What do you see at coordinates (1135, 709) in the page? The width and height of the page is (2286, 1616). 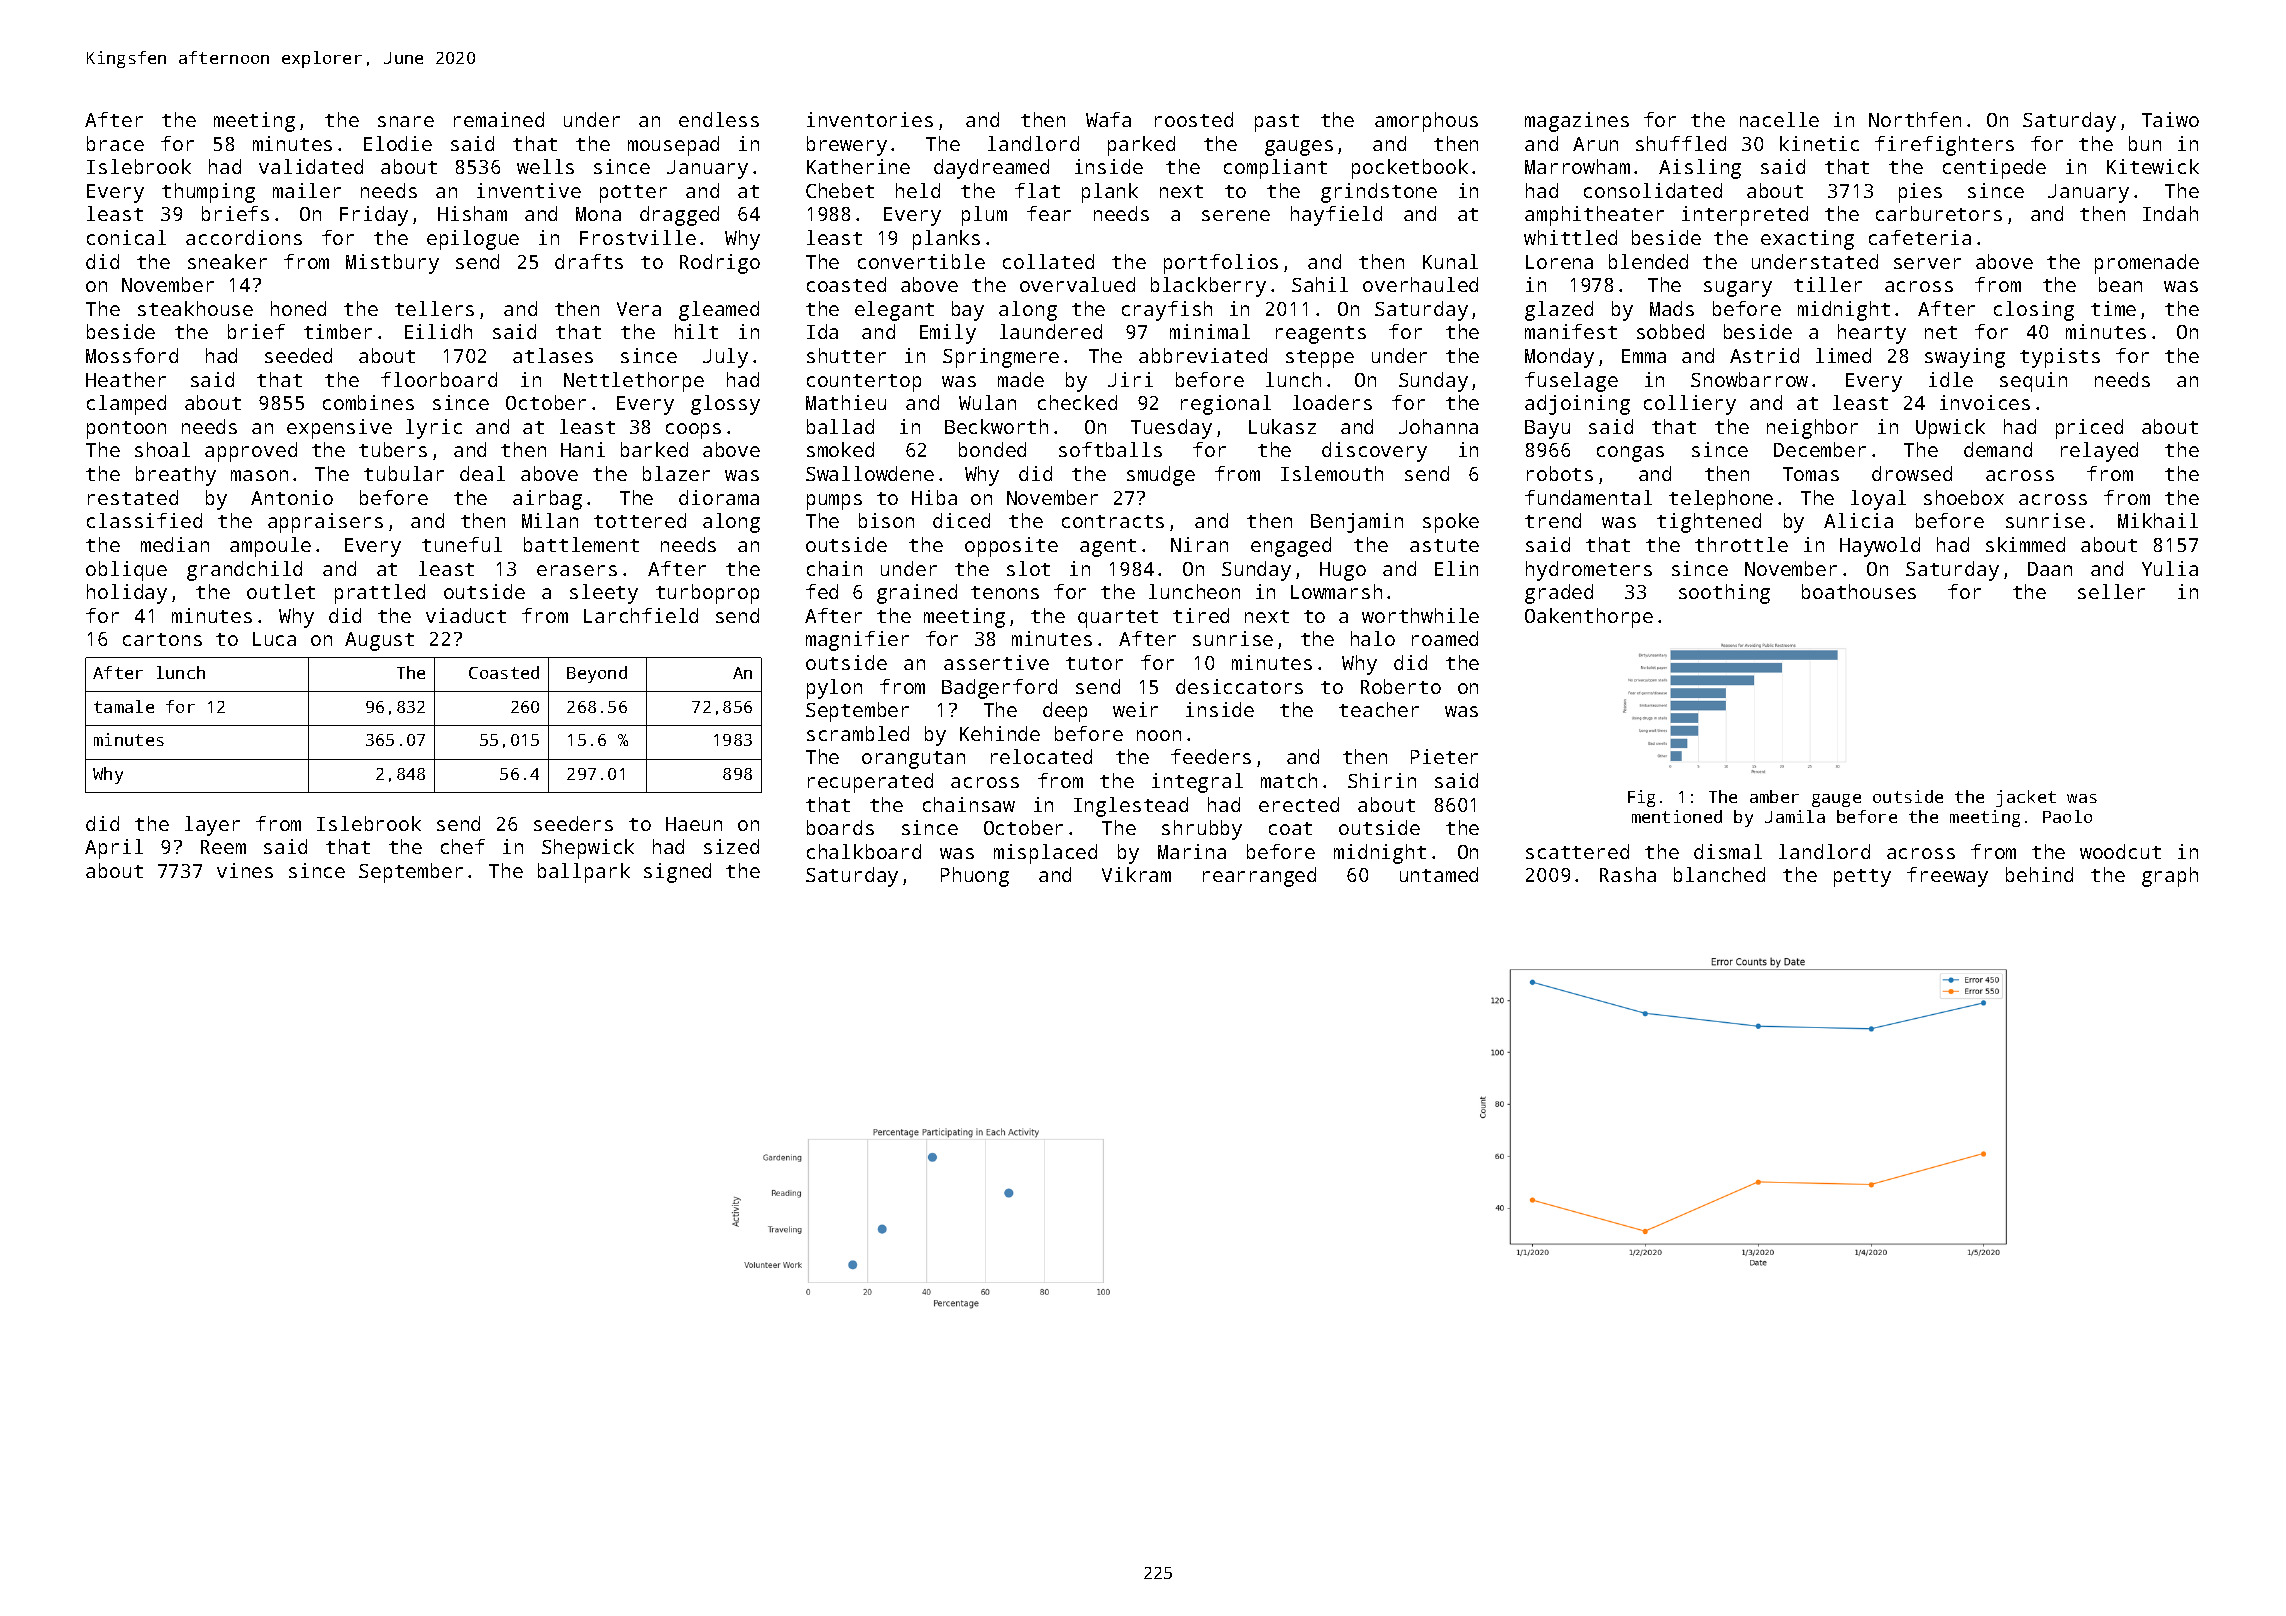 I see `weir` at bounding box center [1135, 709].
